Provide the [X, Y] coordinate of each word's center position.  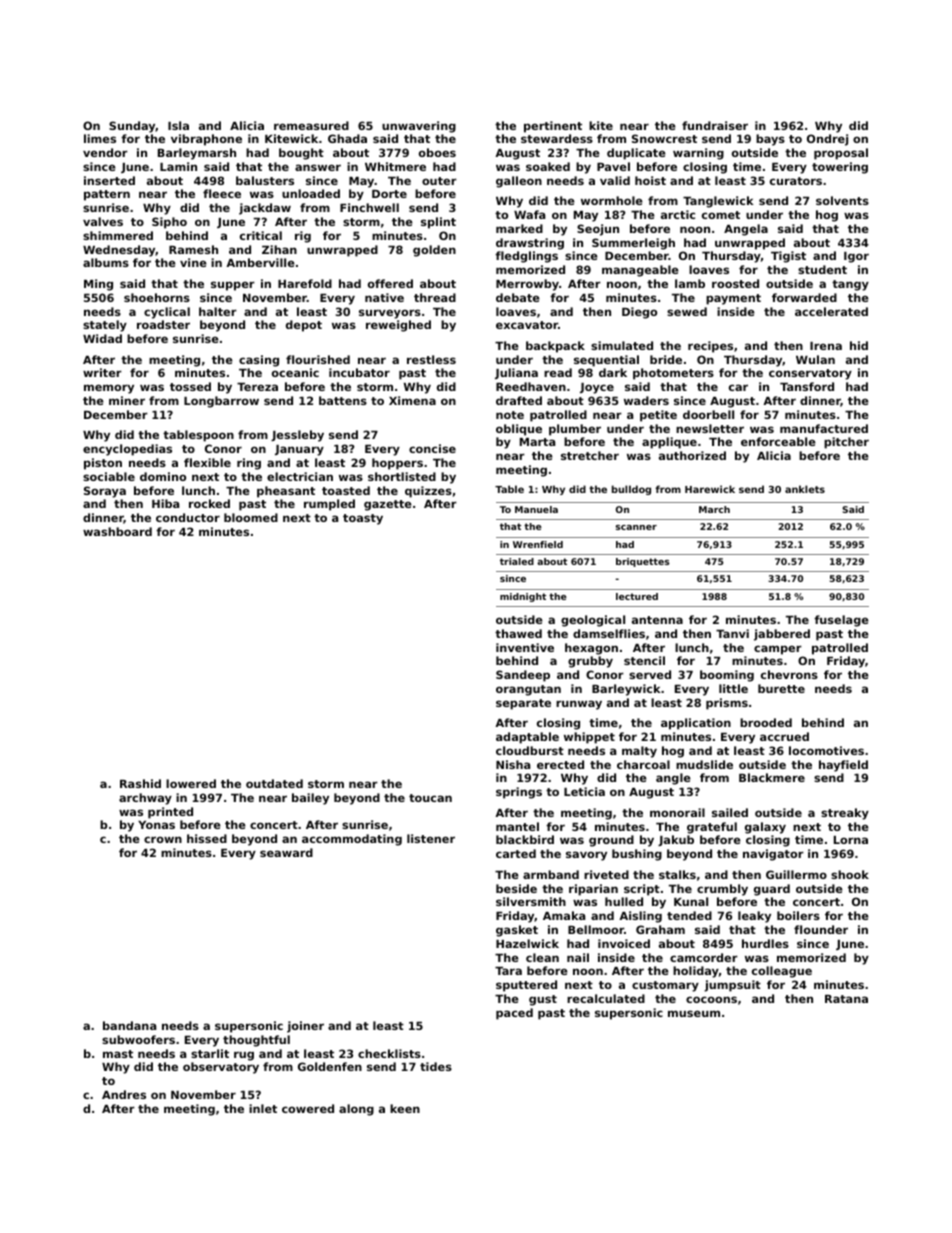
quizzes [428, 492]
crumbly [722, 890]
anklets [805, 489]
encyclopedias [127, 450]
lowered [191, 783]
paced [514, 1014]
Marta [537, 442]
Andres [124, 1094]
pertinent [553, 127]
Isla [178, 125]
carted [516, 853]
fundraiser [715, 125]
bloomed [251, 517]
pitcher [846, 443]
